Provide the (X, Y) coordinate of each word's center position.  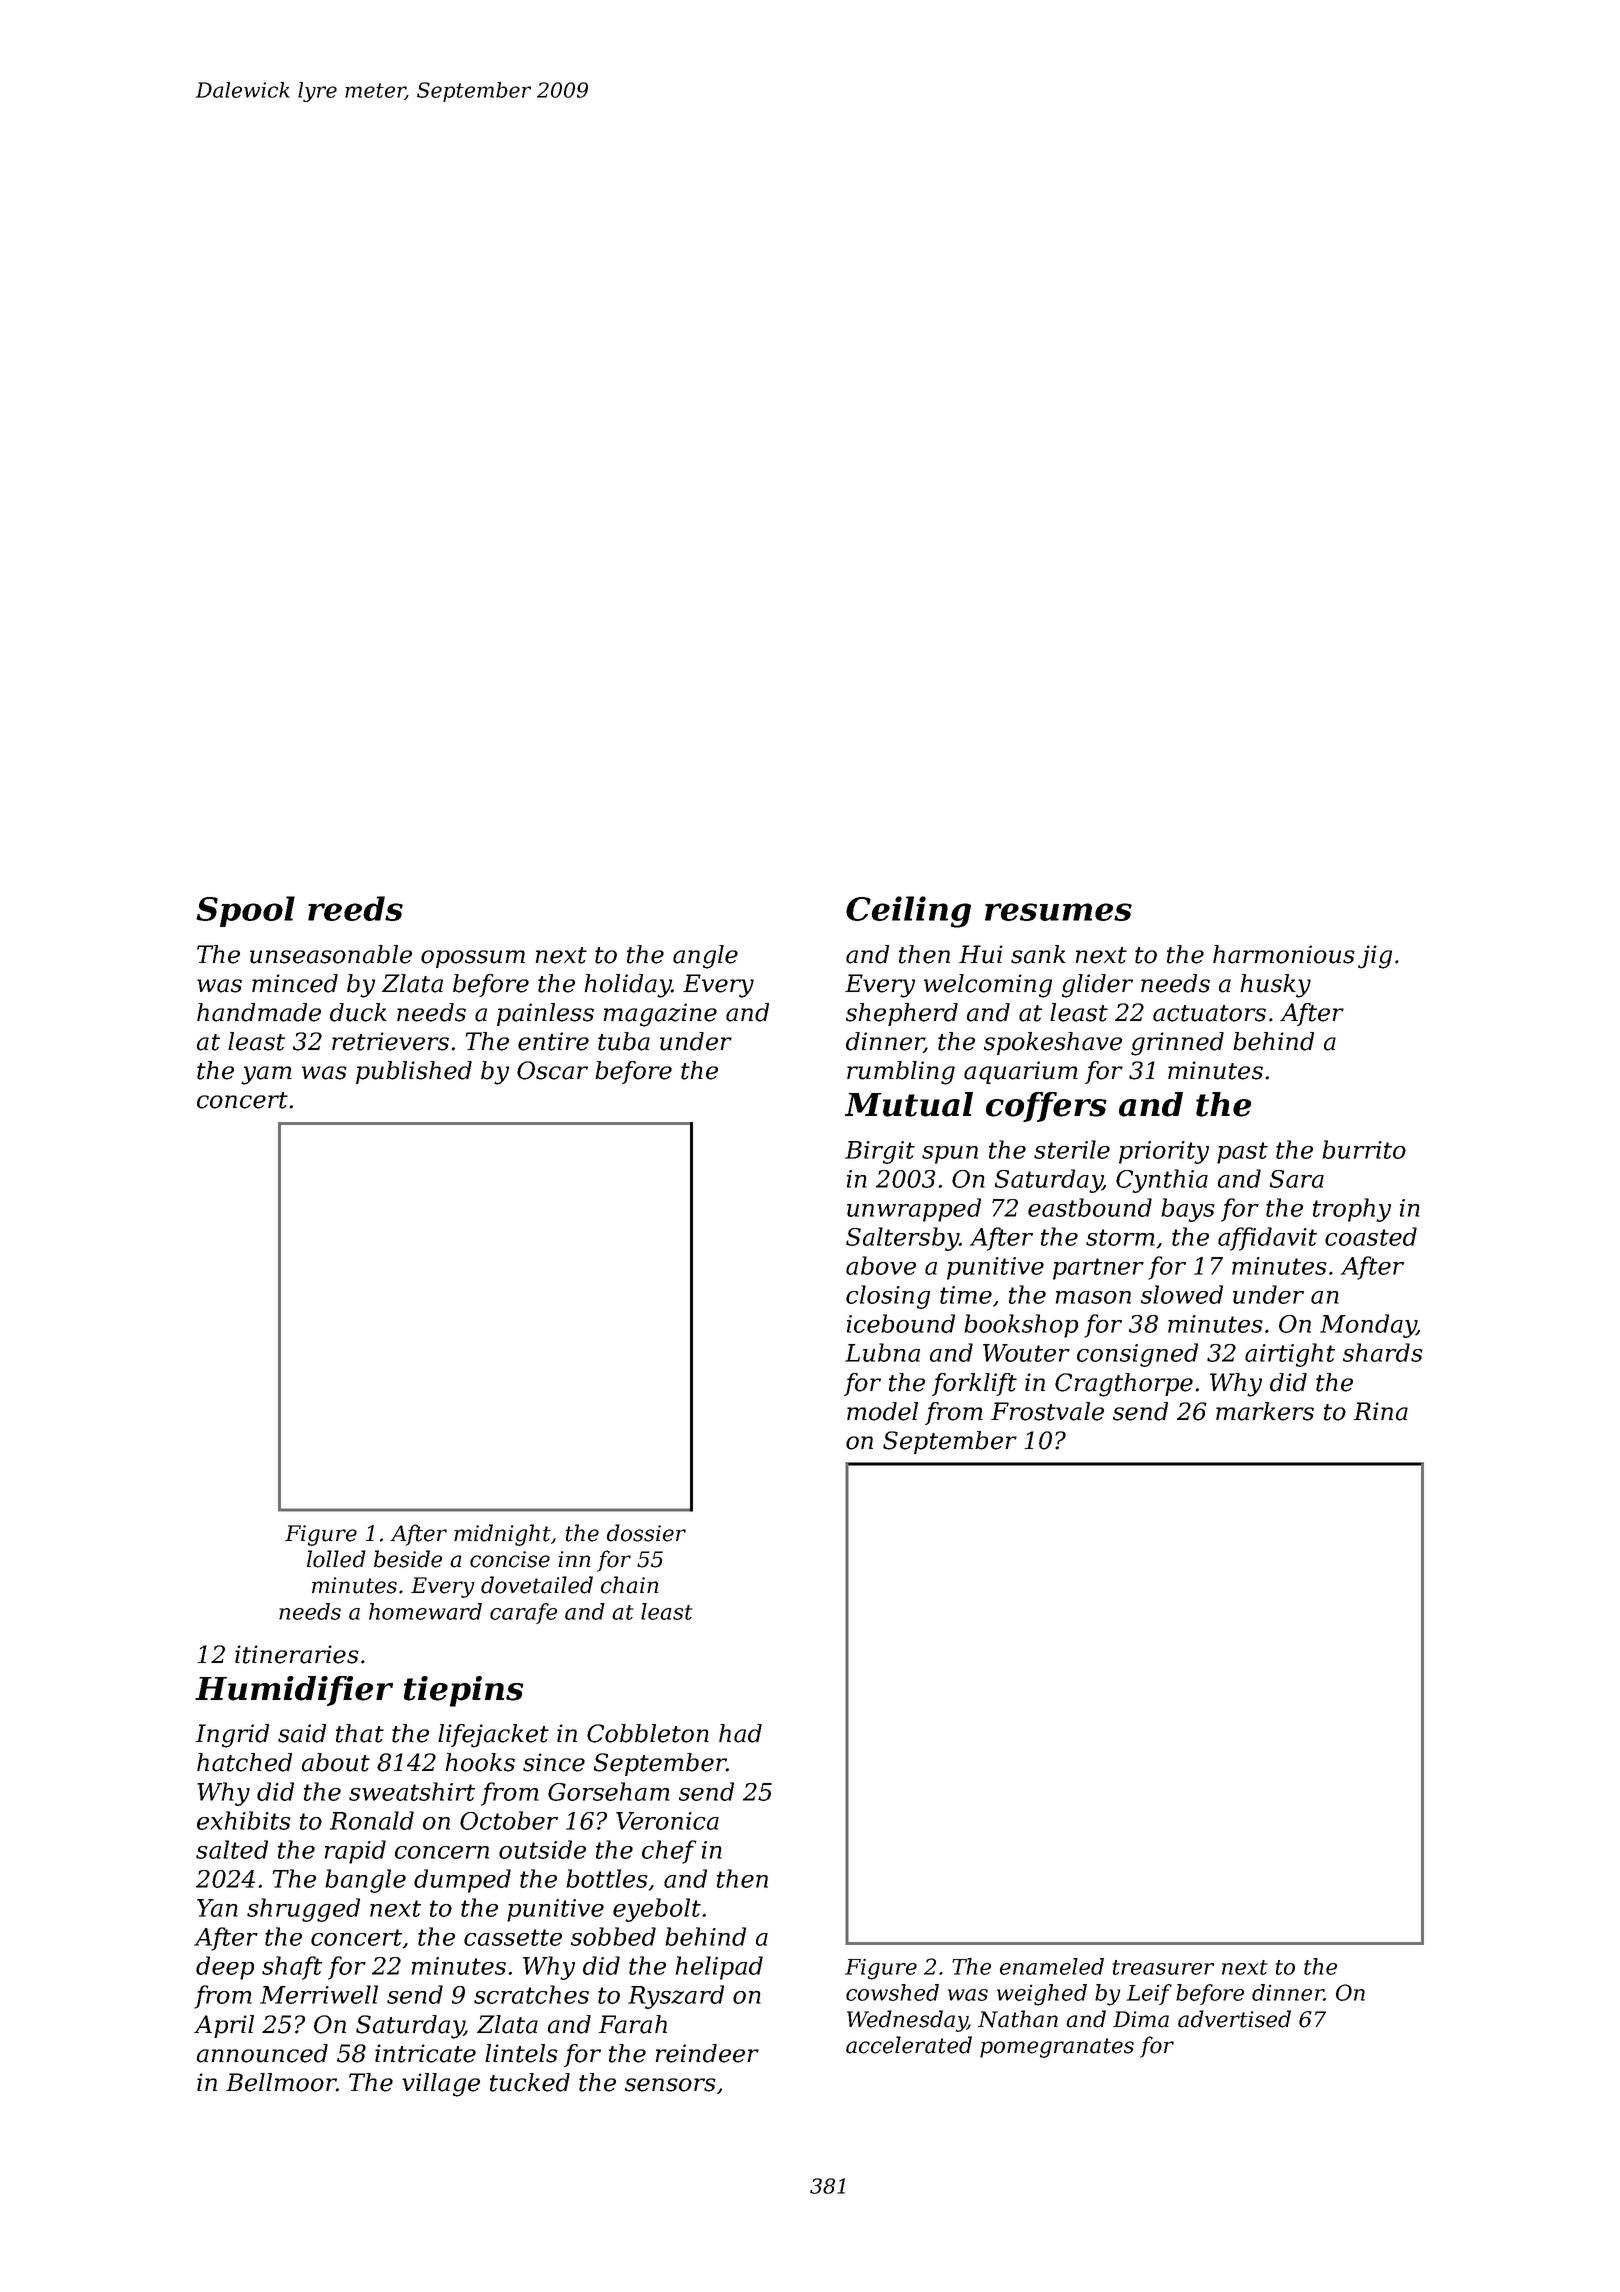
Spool (245, 911)
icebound (901, 1323)
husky (1276, 986)
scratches (531, 1994)
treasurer (1163, 1967)
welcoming (988, 986)
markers (1265, 1411)
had (740, 1733)
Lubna (882, 1352)
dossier (646, 1533)
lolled (336, 1559)
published (414, 1072)
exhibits (244, 1820)
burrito (1364, 1149)
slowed (1182, 1294)
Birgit (880, 1152)
